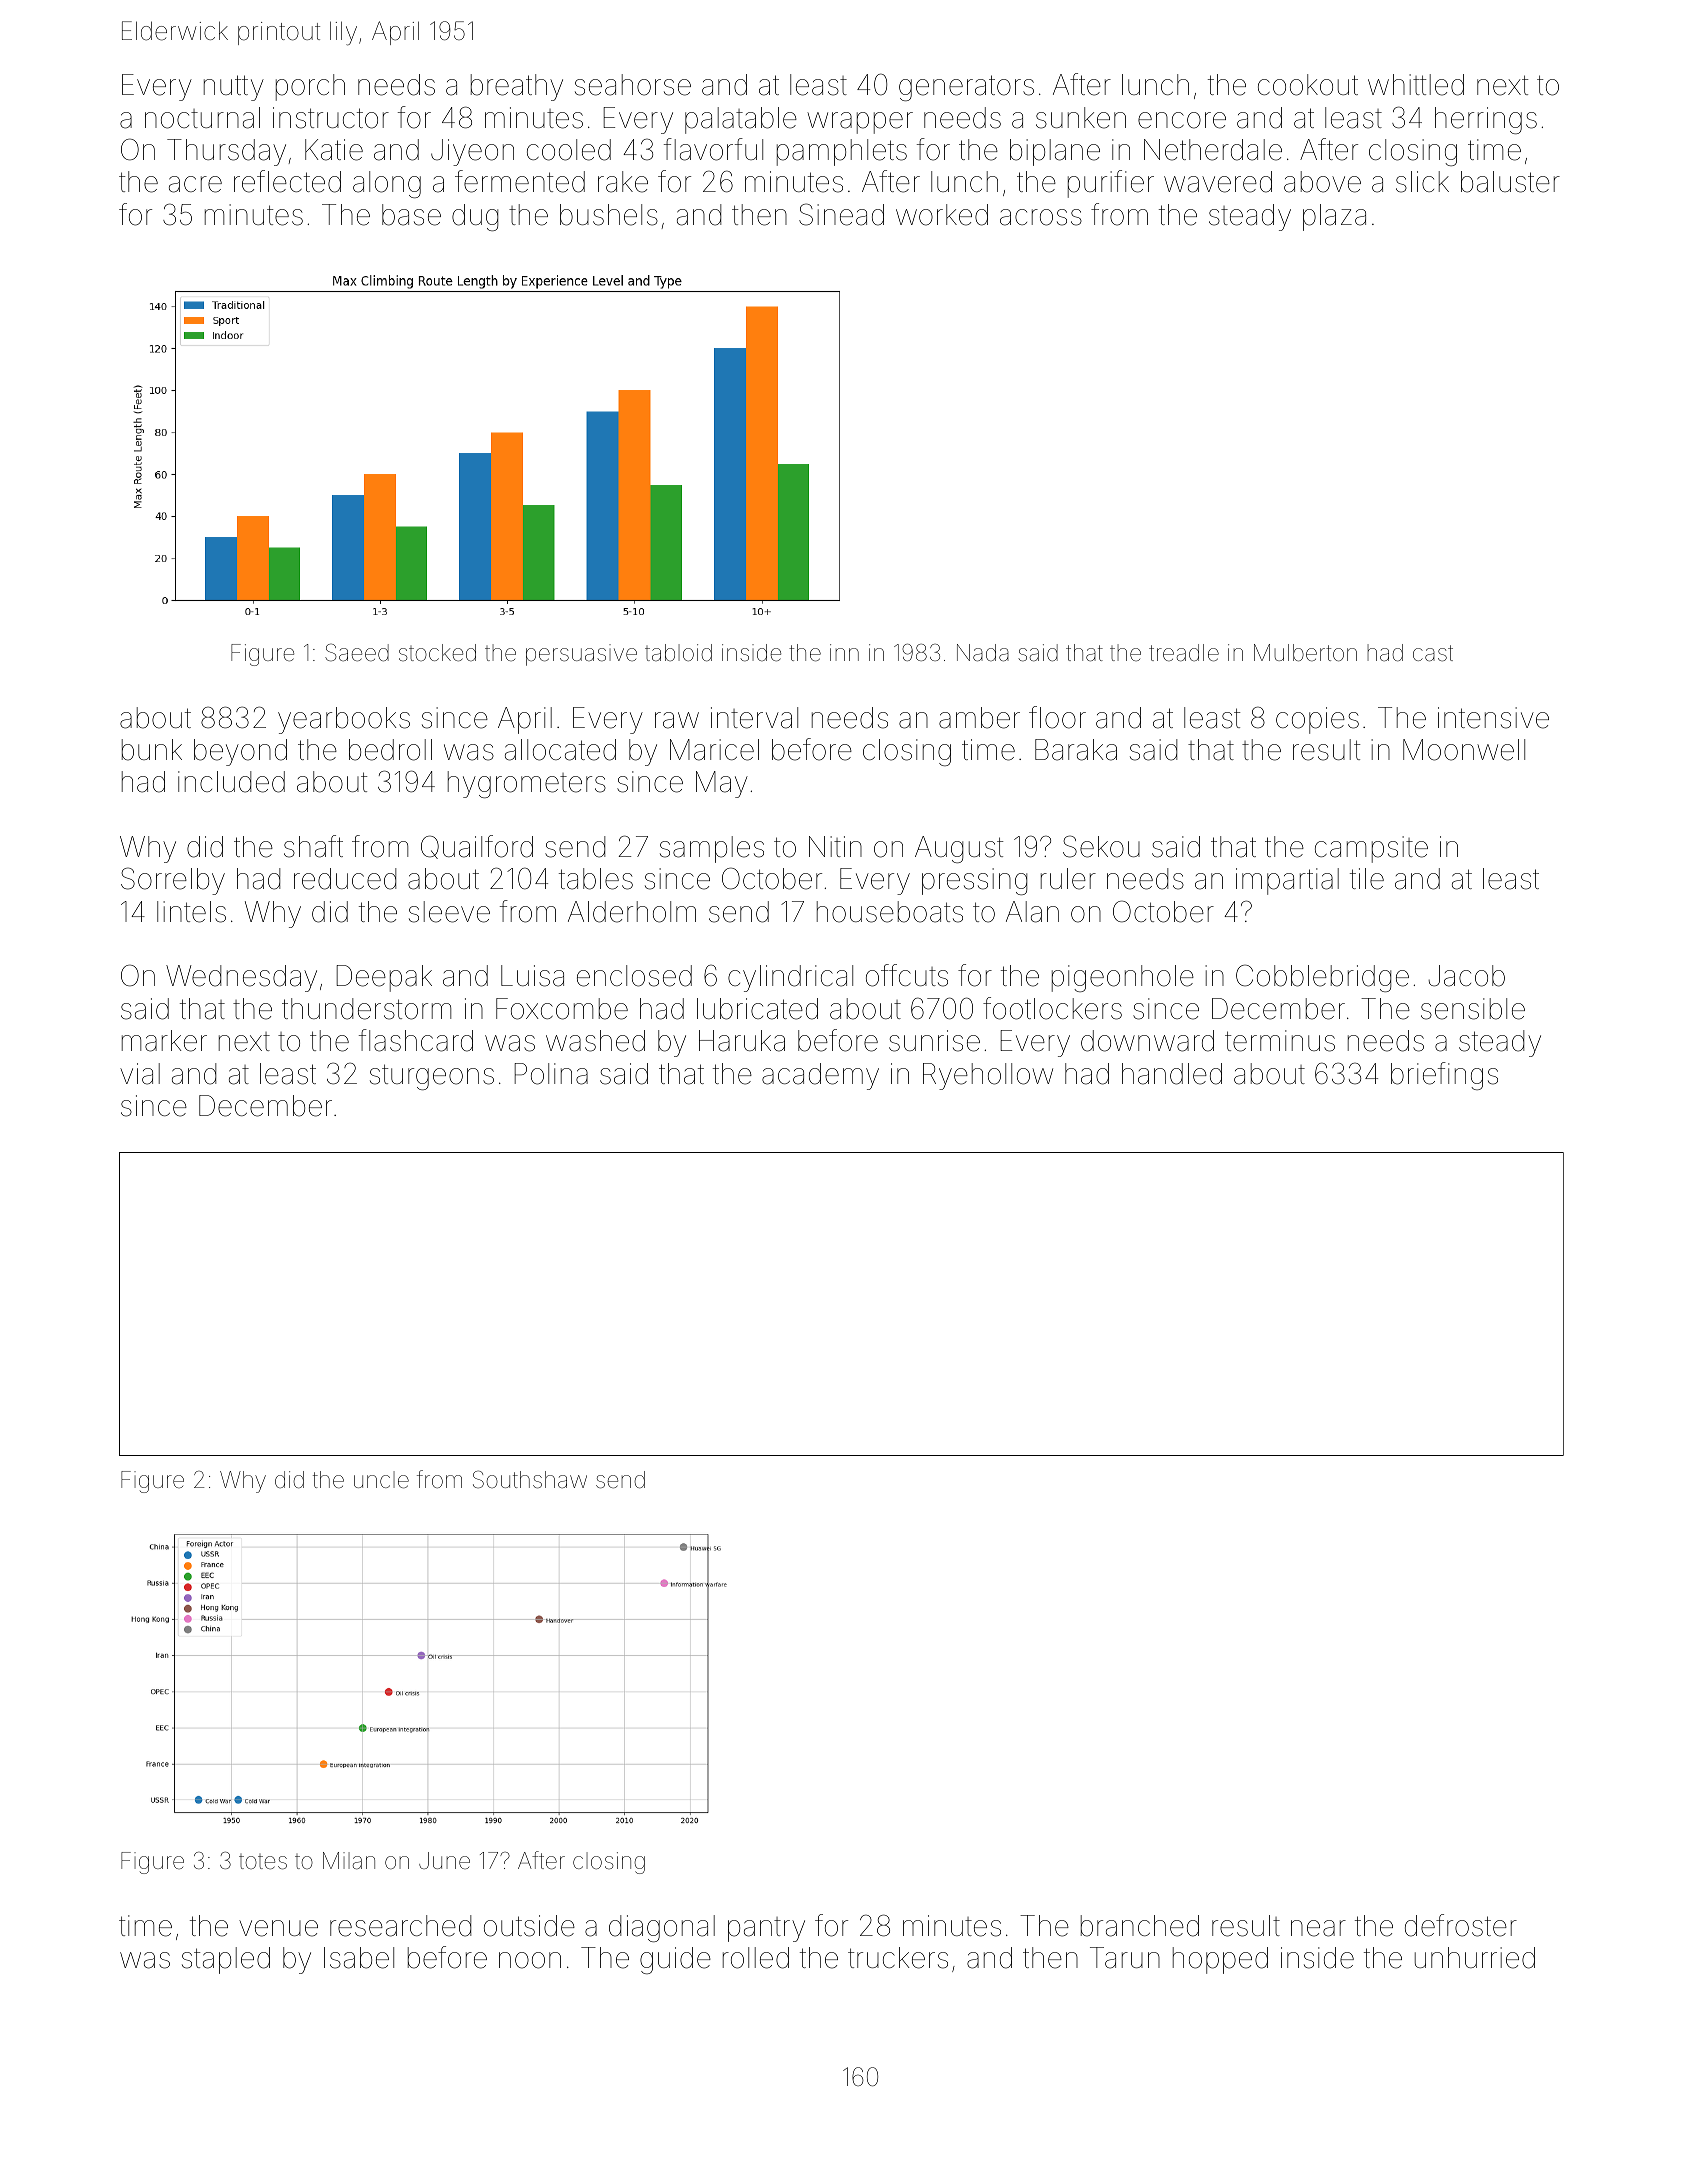 This image has width=1683, height=2178. Describe the element at coordinates (754, 718) in the image. I see `interval` at that location.
